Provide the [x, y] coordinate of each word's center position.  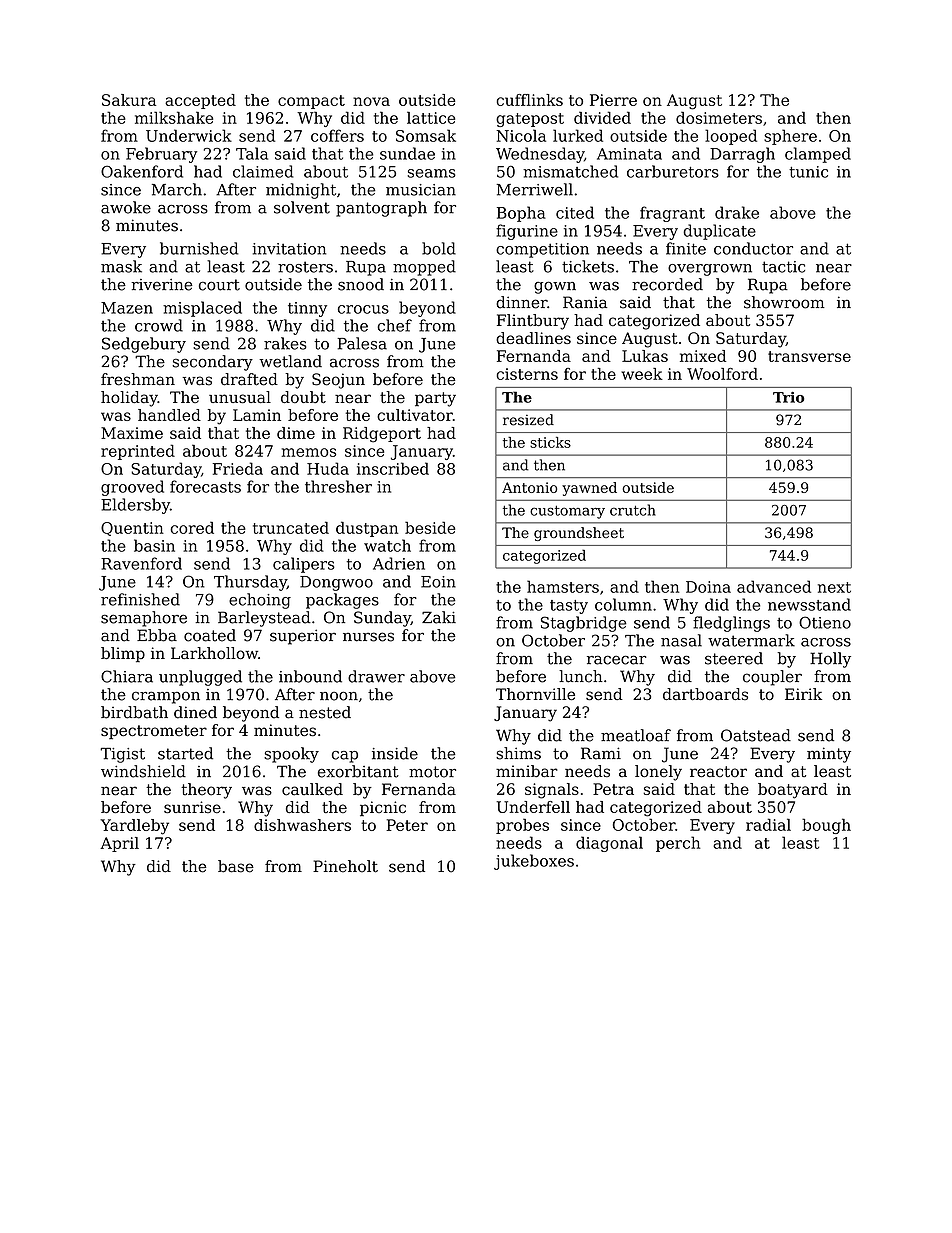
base [236, 866]
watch [387, 545]
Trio [789, 397]
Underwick [189, 135]
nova [371, 101]
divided [602, 117]
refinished [140, 599]
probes [522, 826]
